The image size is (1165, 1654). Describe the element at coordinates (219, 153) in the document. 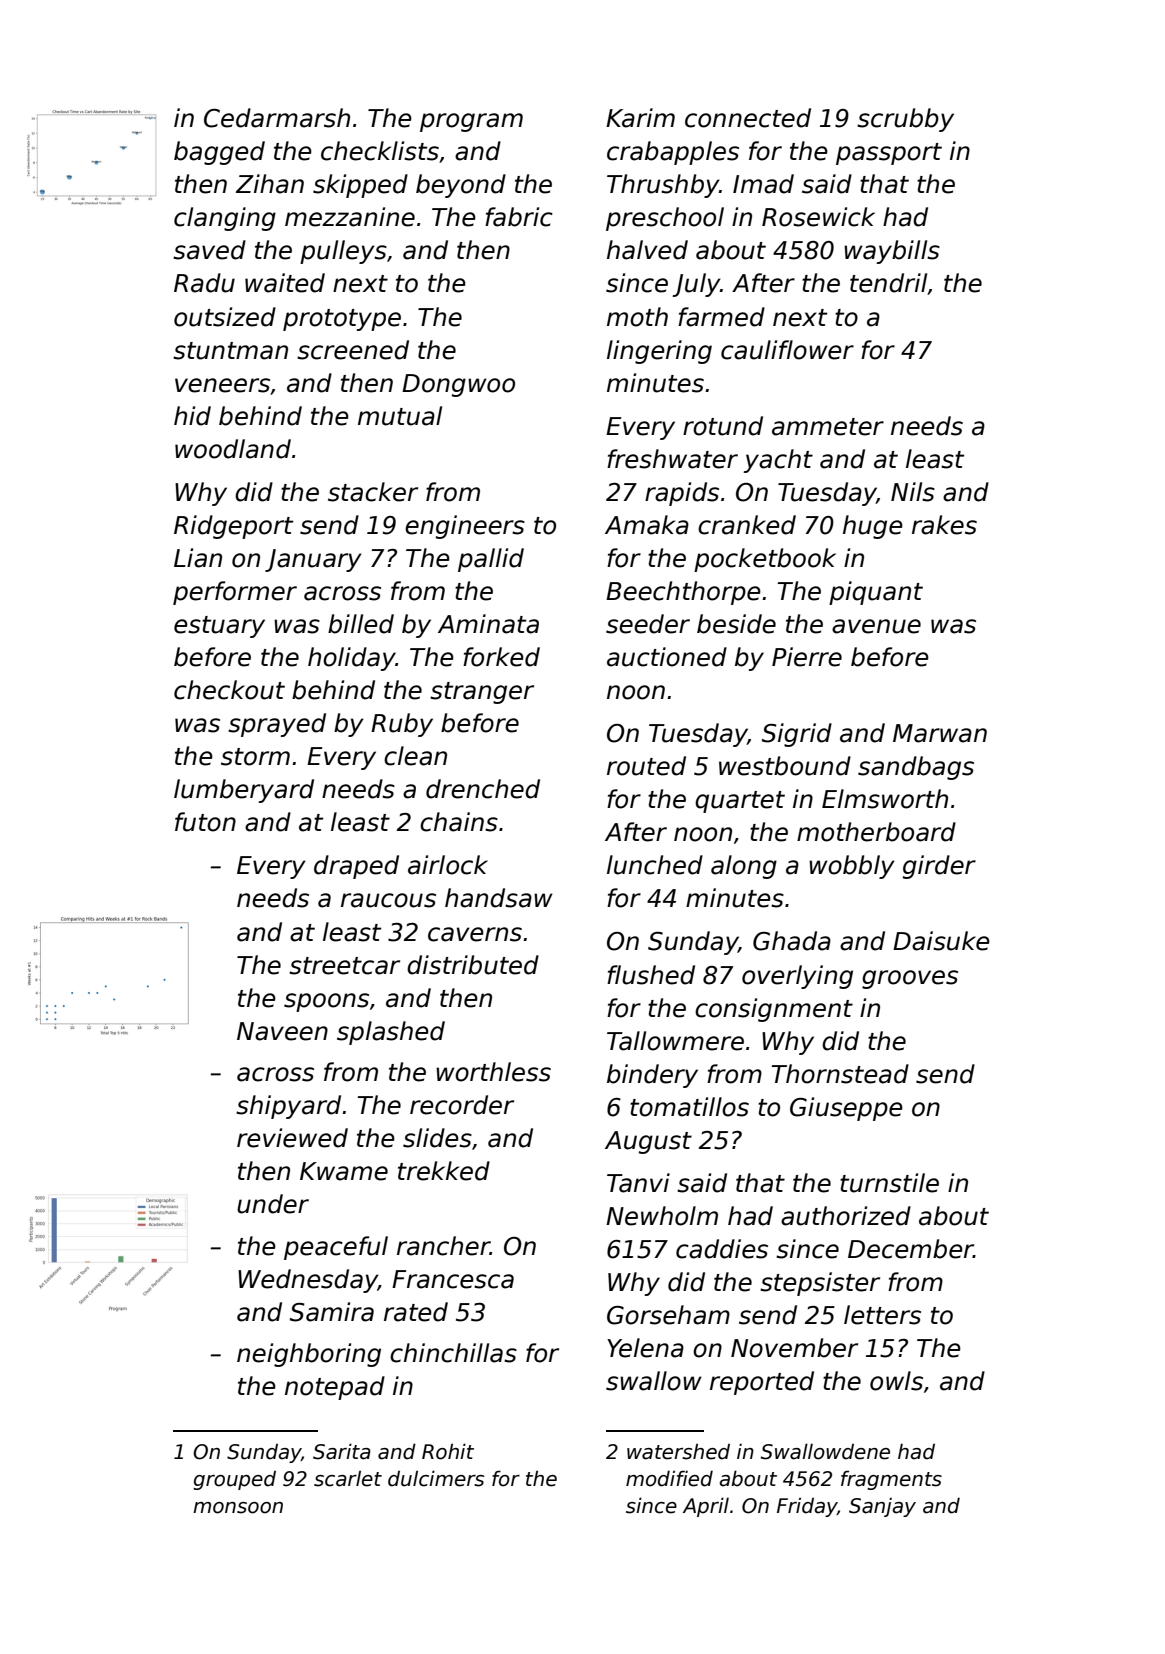

I see `bagged` at that location.
